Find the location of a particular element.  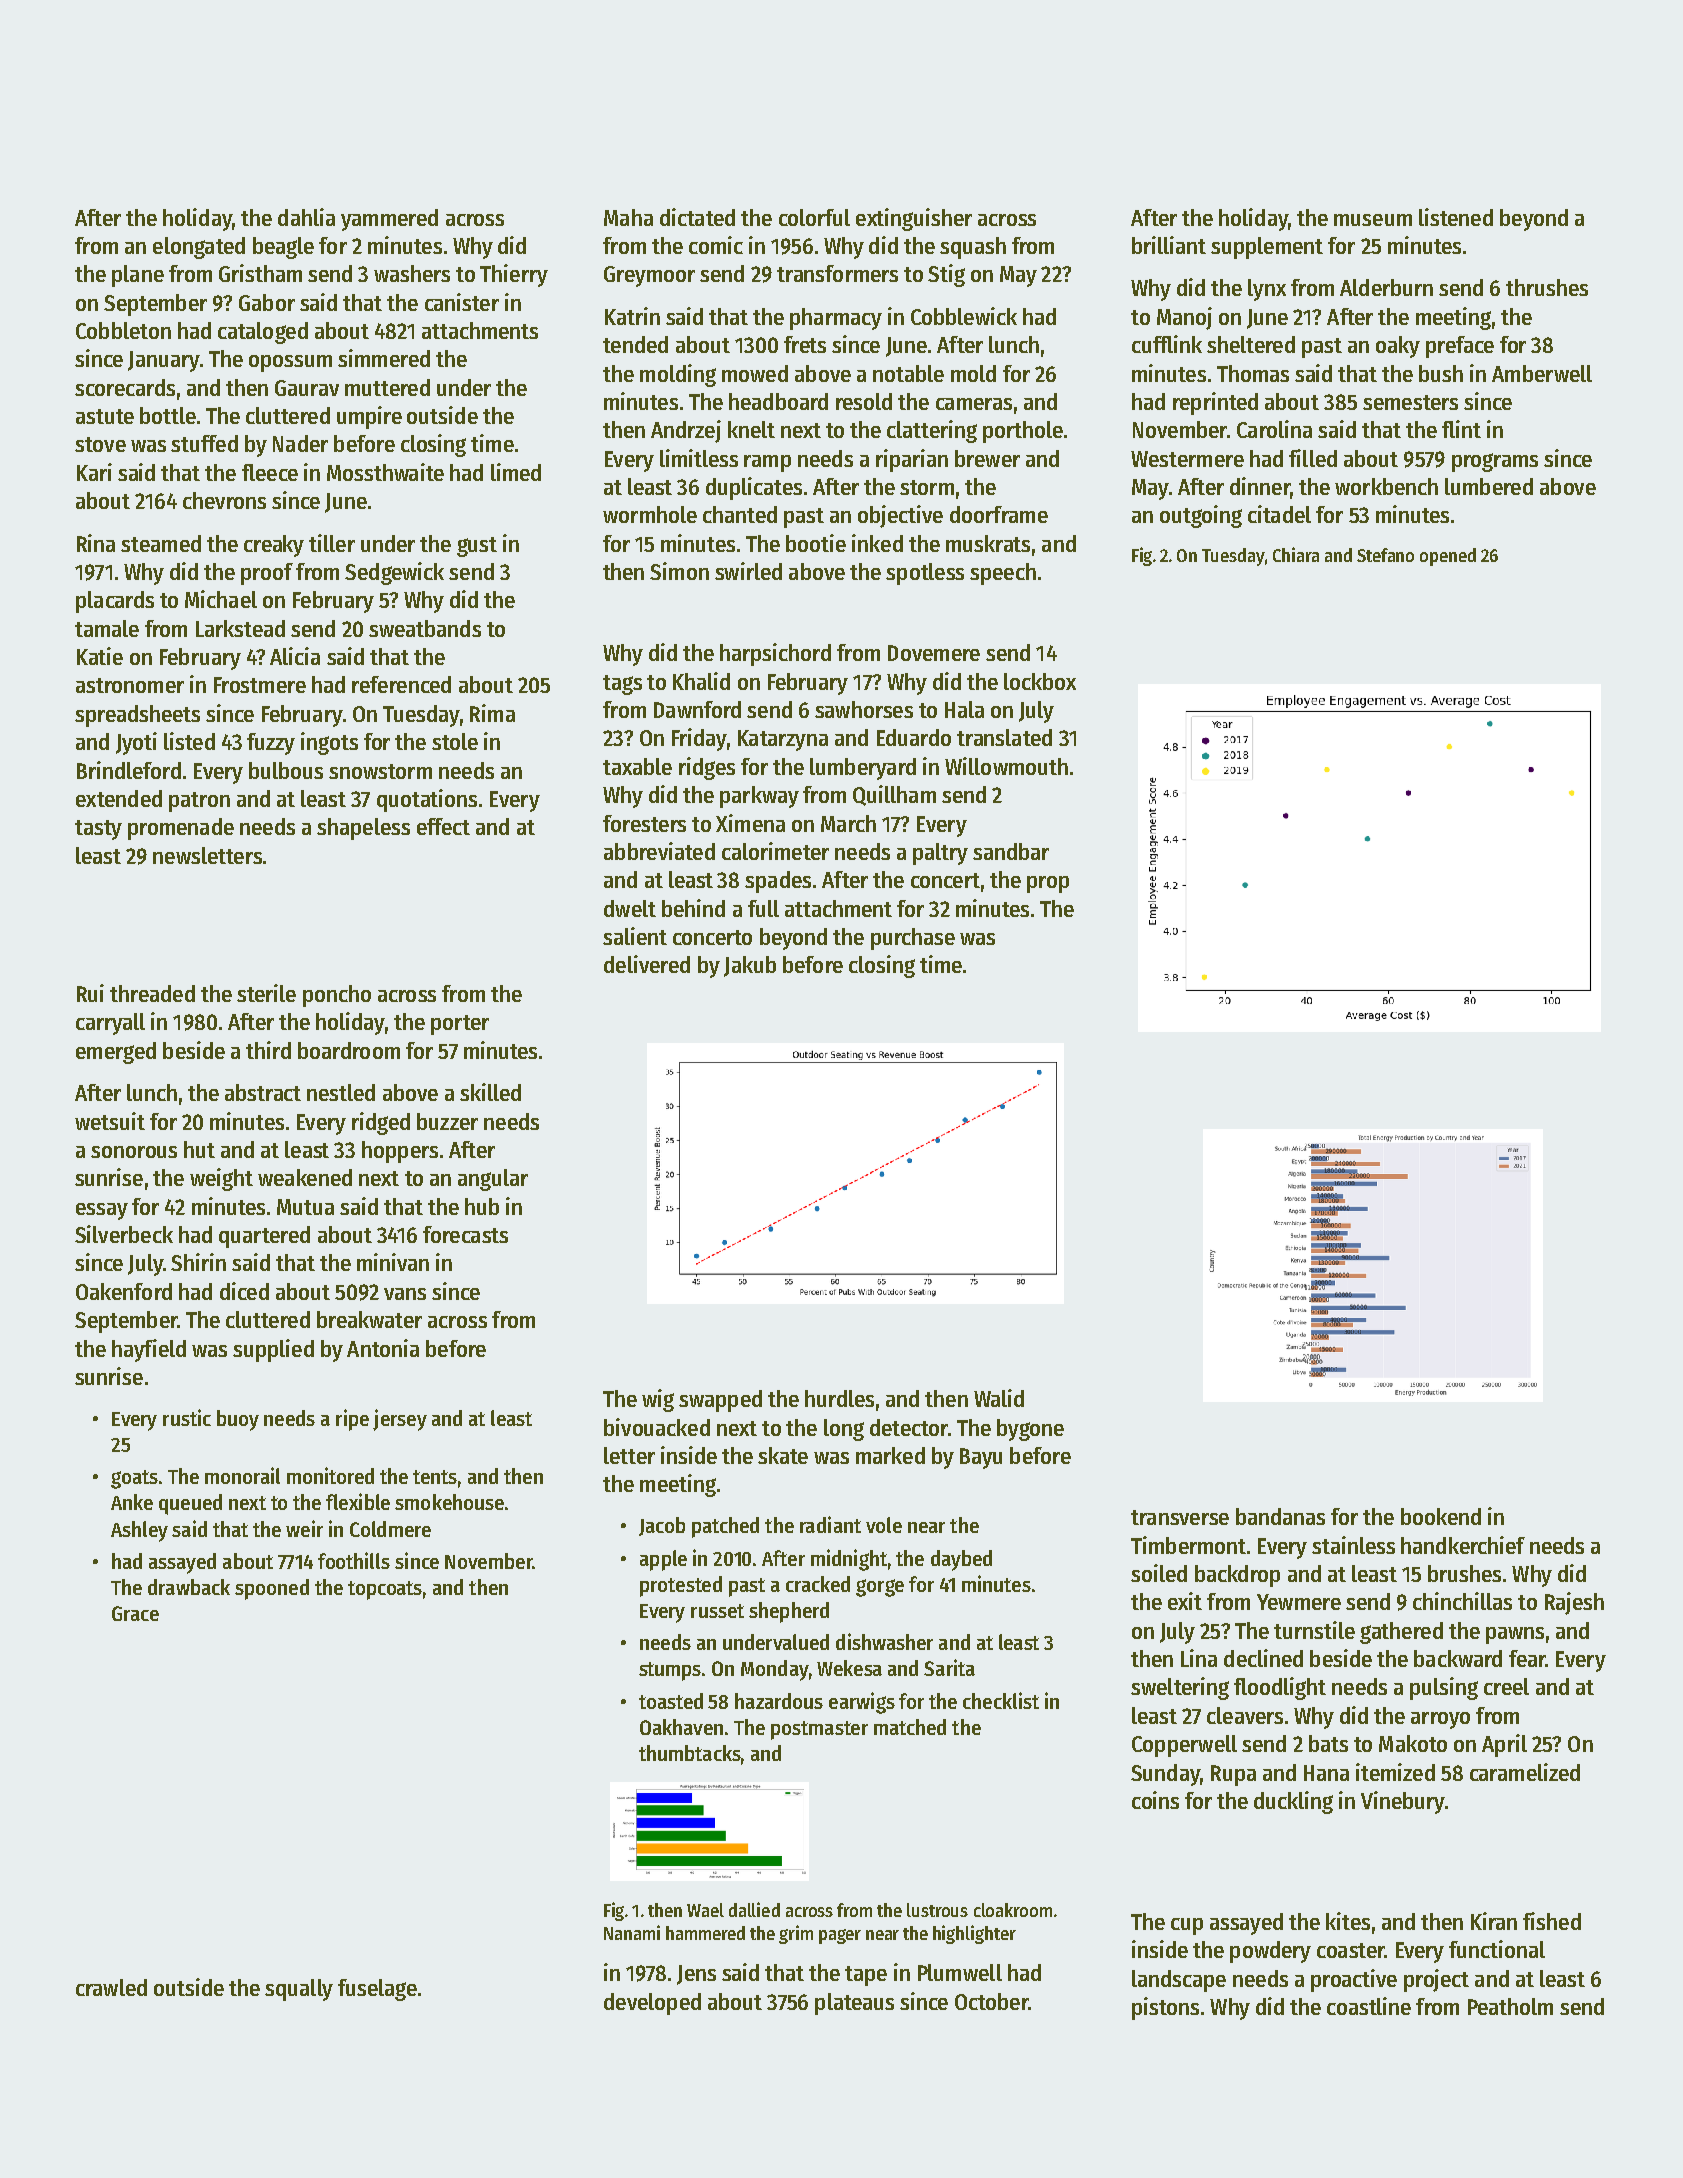

skilled is located at coordinates (490, 1092).
